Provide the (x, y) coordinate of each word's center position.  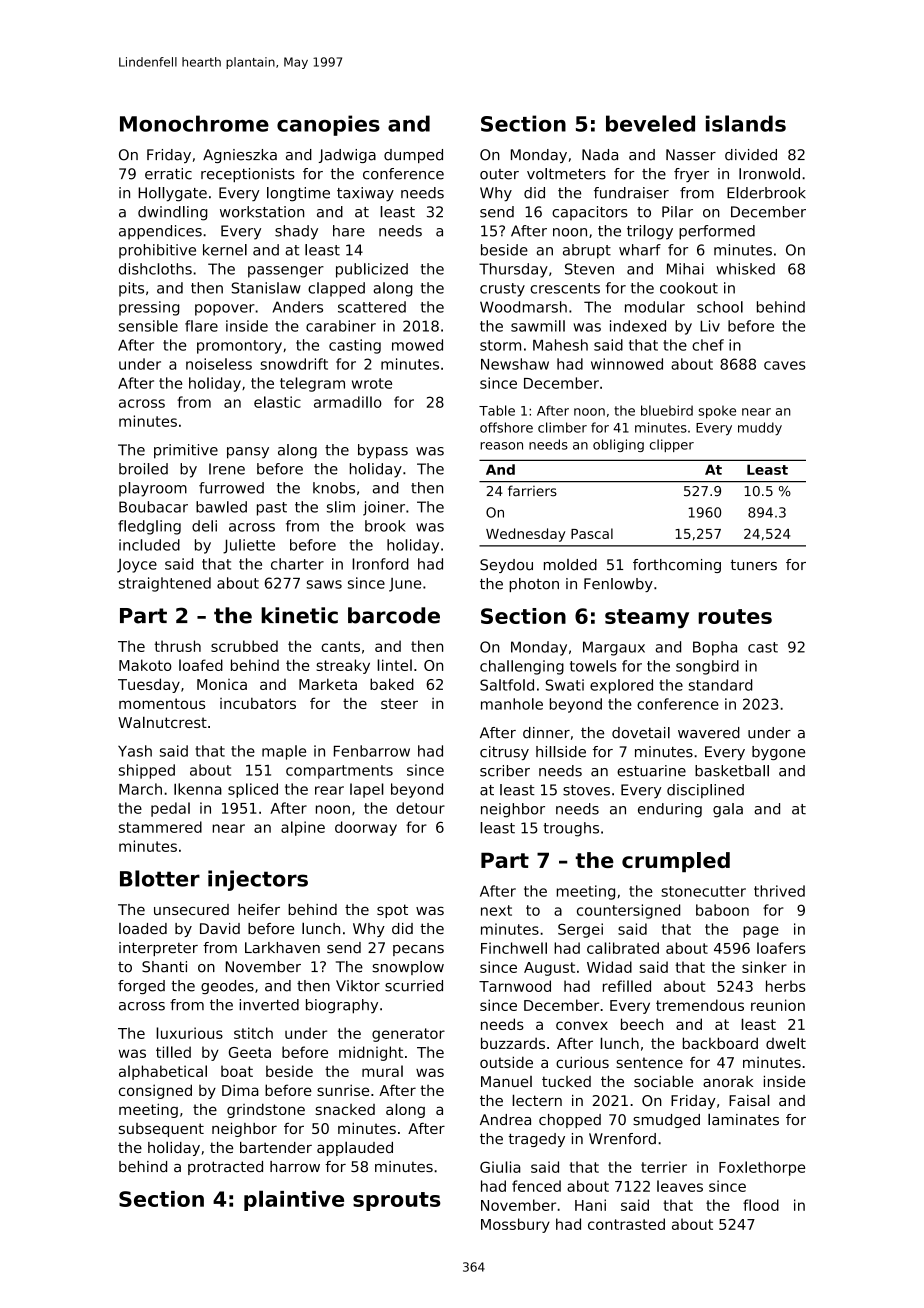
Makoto (145, 665)
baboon (722, 910)
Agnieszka (240, 156)
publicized (372, 270)
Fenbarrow (372, 751)
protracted (225, 1168)
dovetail (641, 733)
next (496, 910)
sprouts (397, 1201)
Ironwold (769, 174)
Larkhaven (282, 948)
